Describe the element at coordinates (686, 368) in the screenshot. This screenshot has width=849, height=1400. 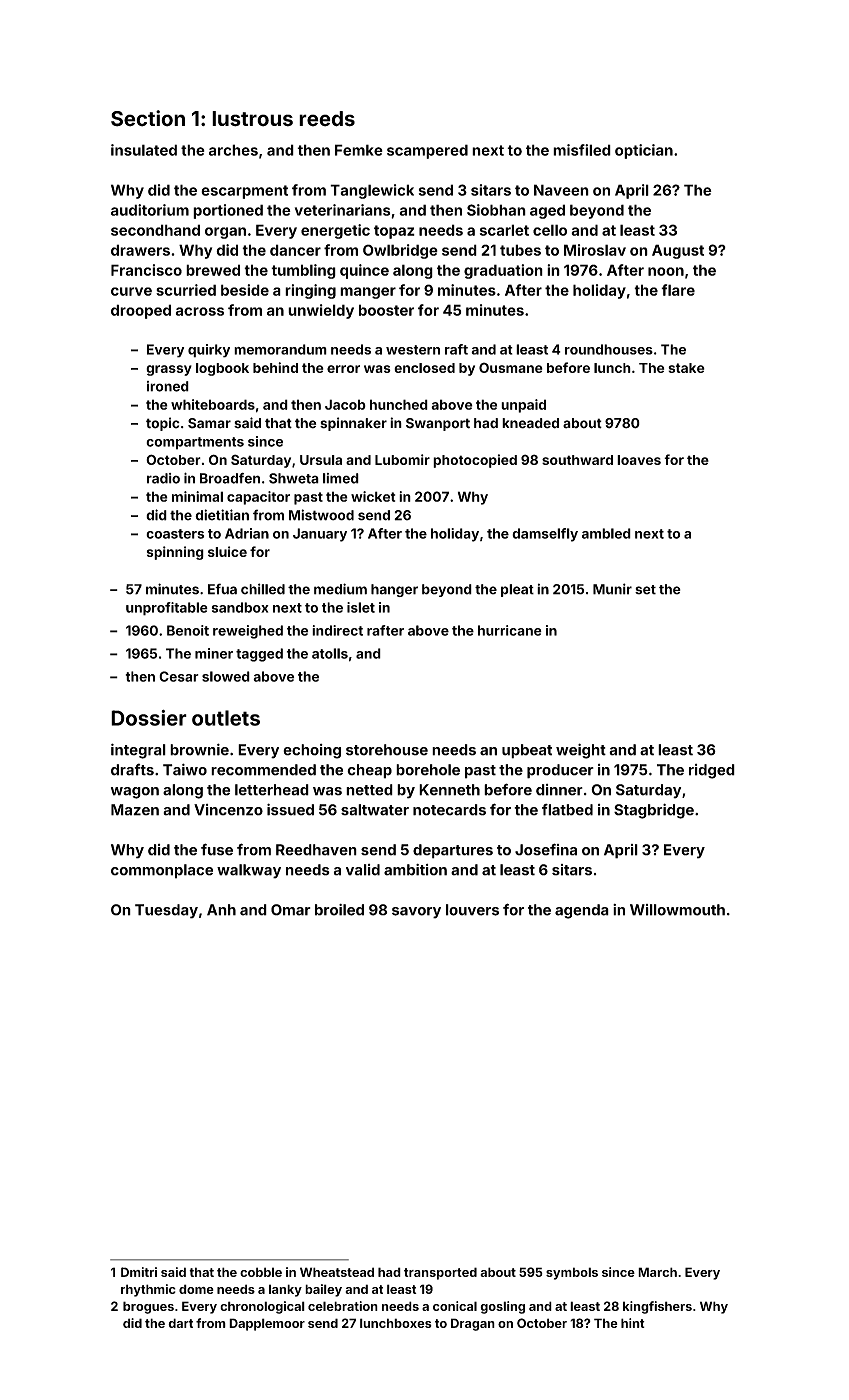
I see `stake` at that location.
